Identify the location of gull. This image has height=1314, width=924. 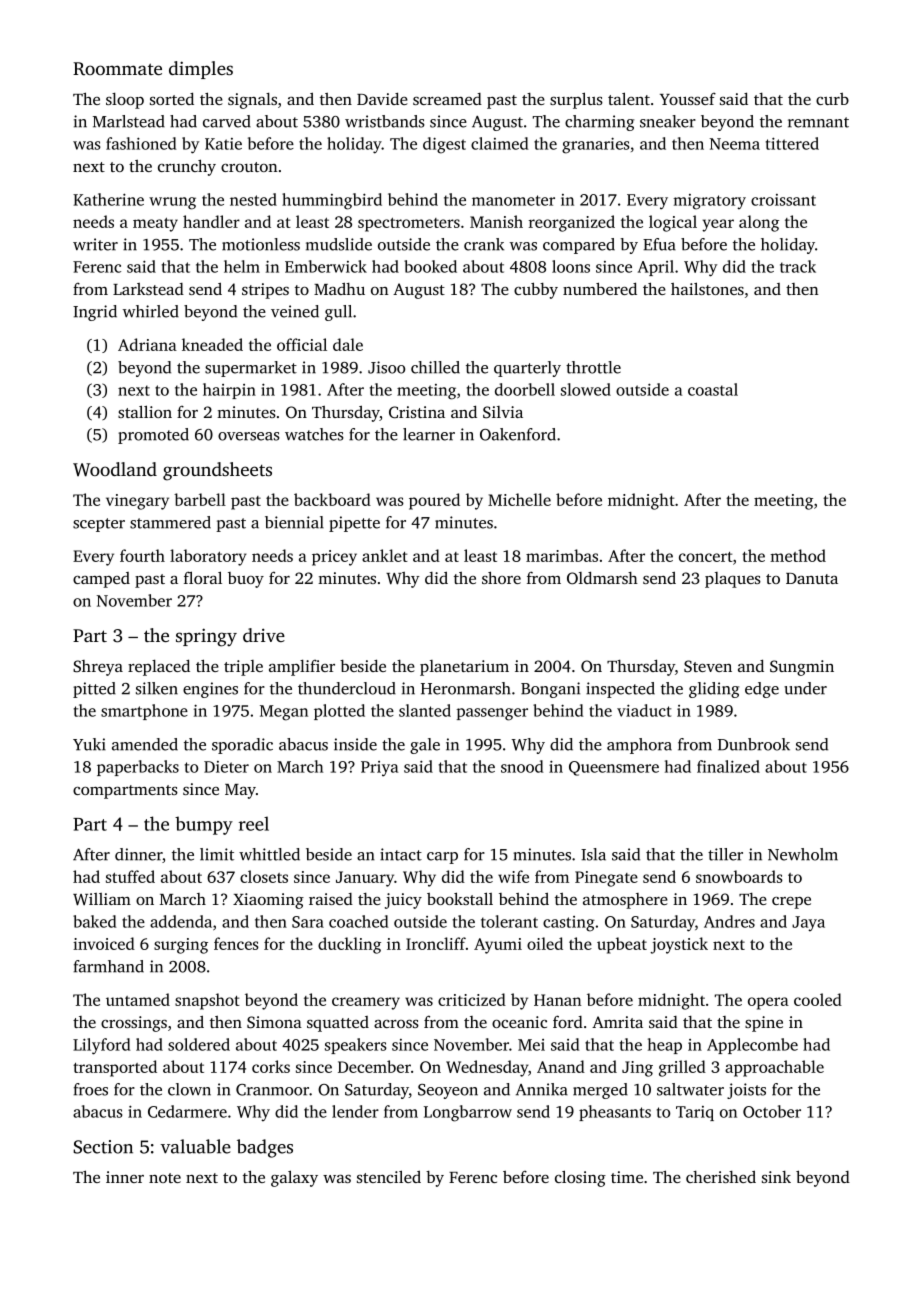
(338, 313).
